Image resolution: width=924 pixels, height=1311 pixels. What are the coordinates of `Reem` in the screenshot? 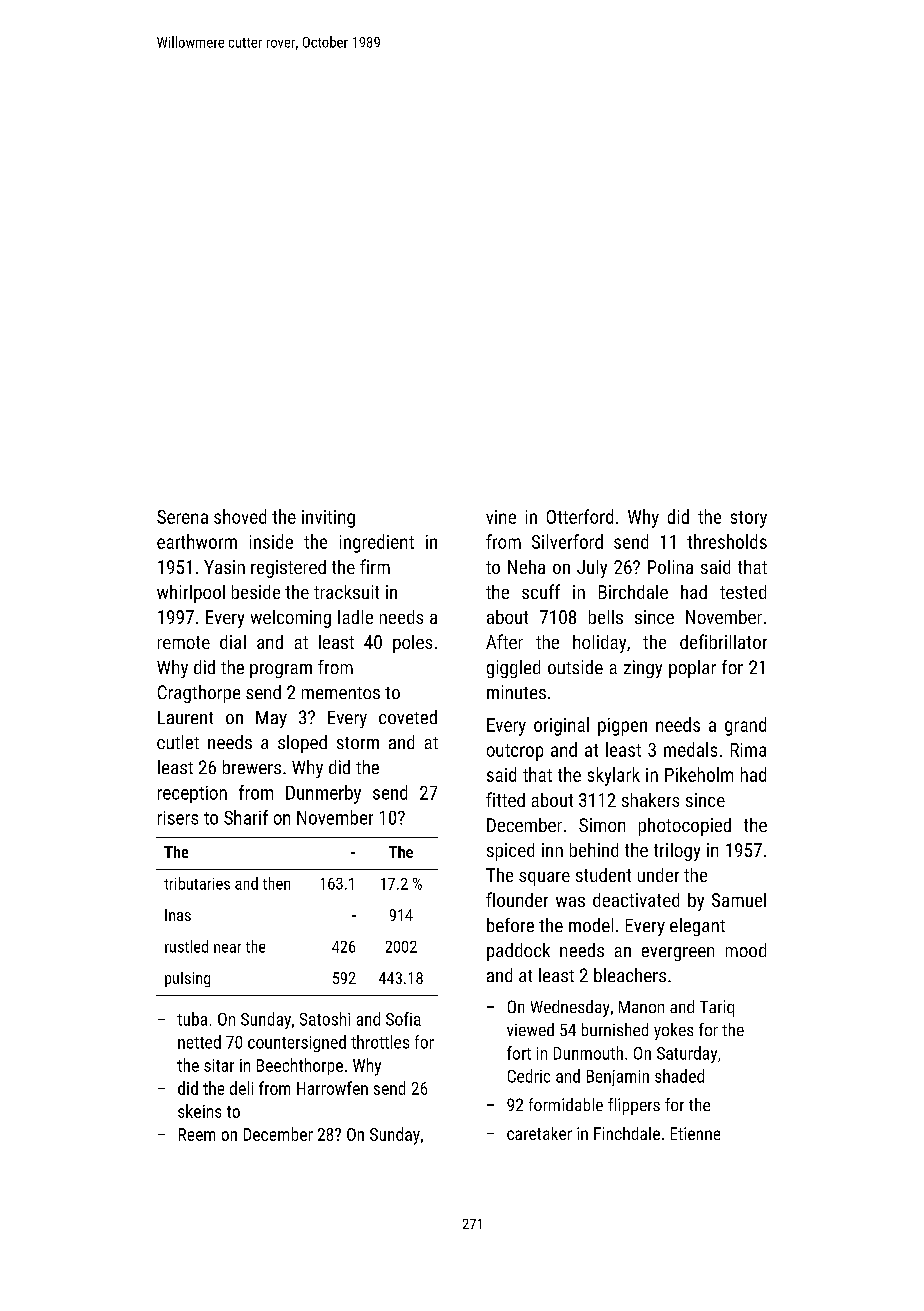 It's located at (197, 1134).
